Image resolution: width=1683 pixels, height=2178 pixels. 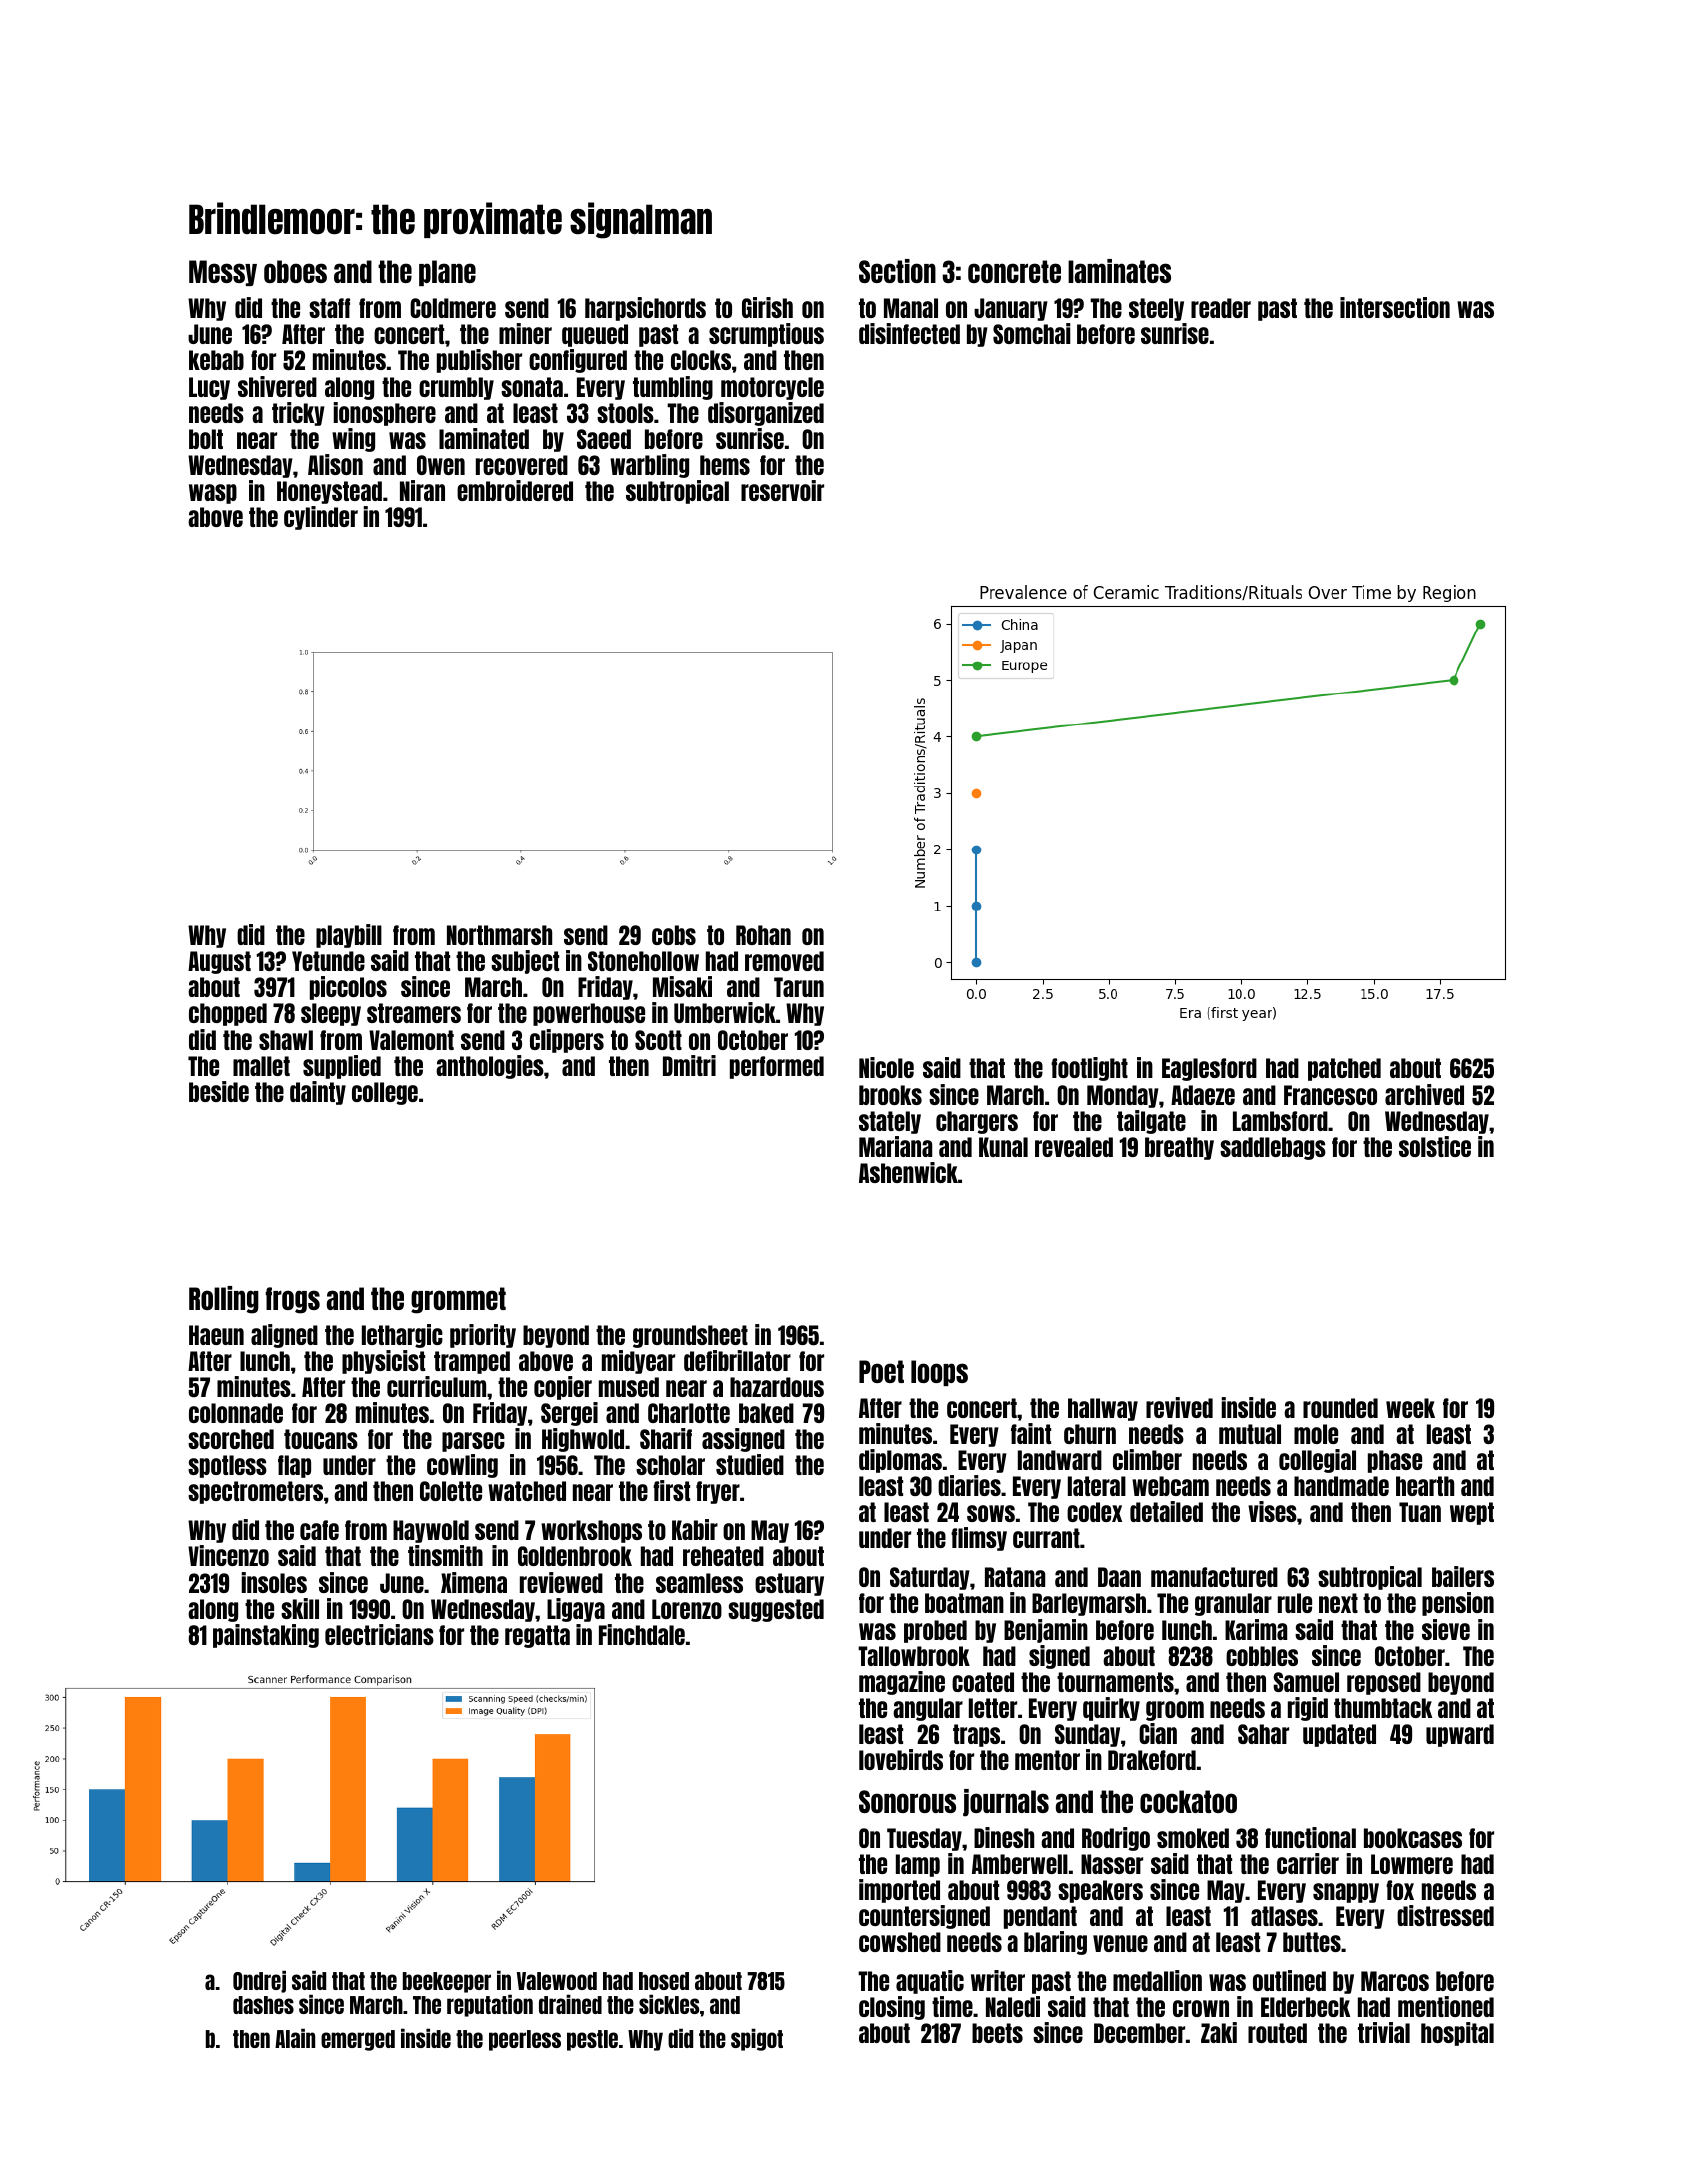 What do you see at coordinates (782, 490) in the screenshot?
I see `reservoir` at bounding box center [782, 490].
